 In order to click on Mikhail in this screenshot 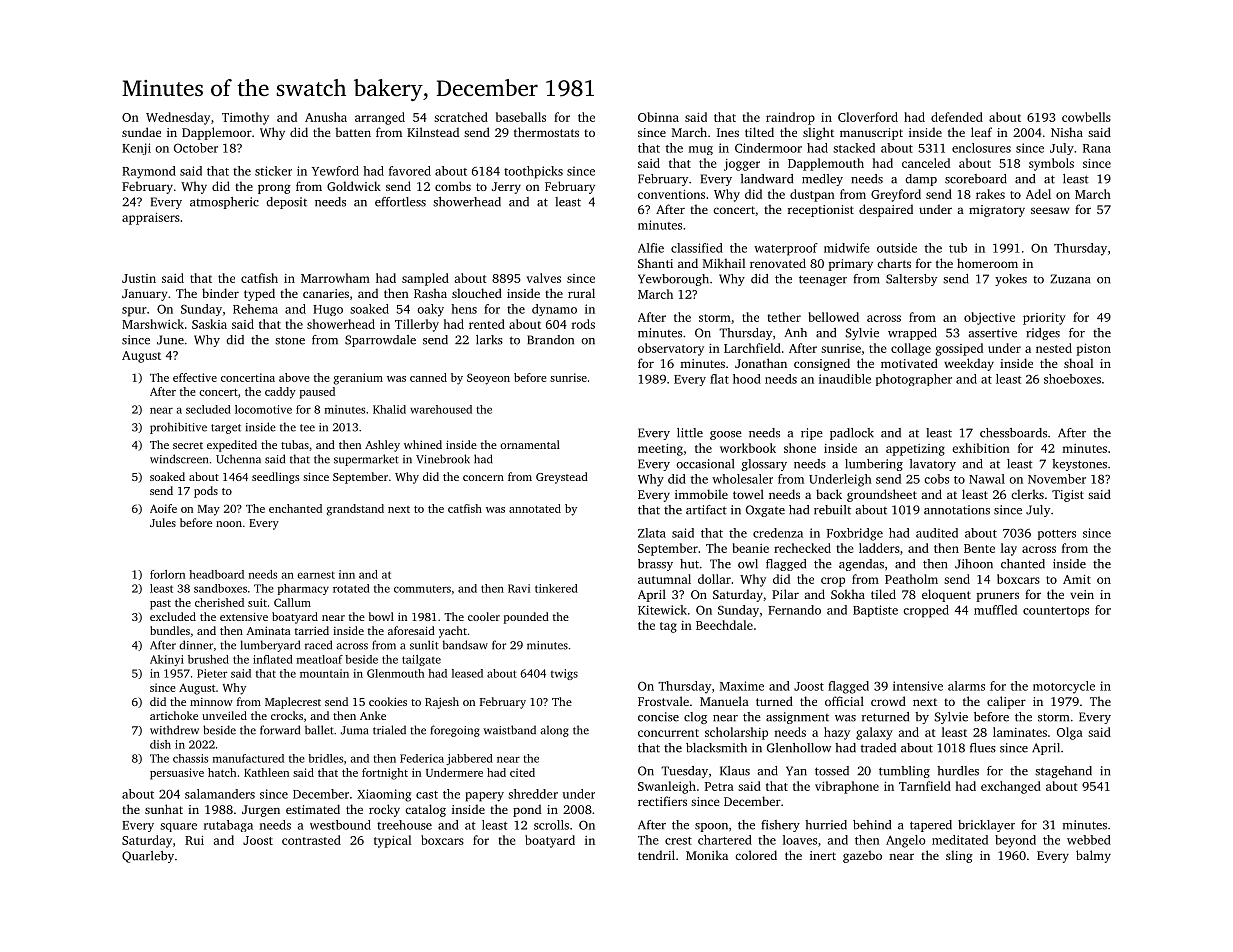, I will do `click(724, 263)`.
